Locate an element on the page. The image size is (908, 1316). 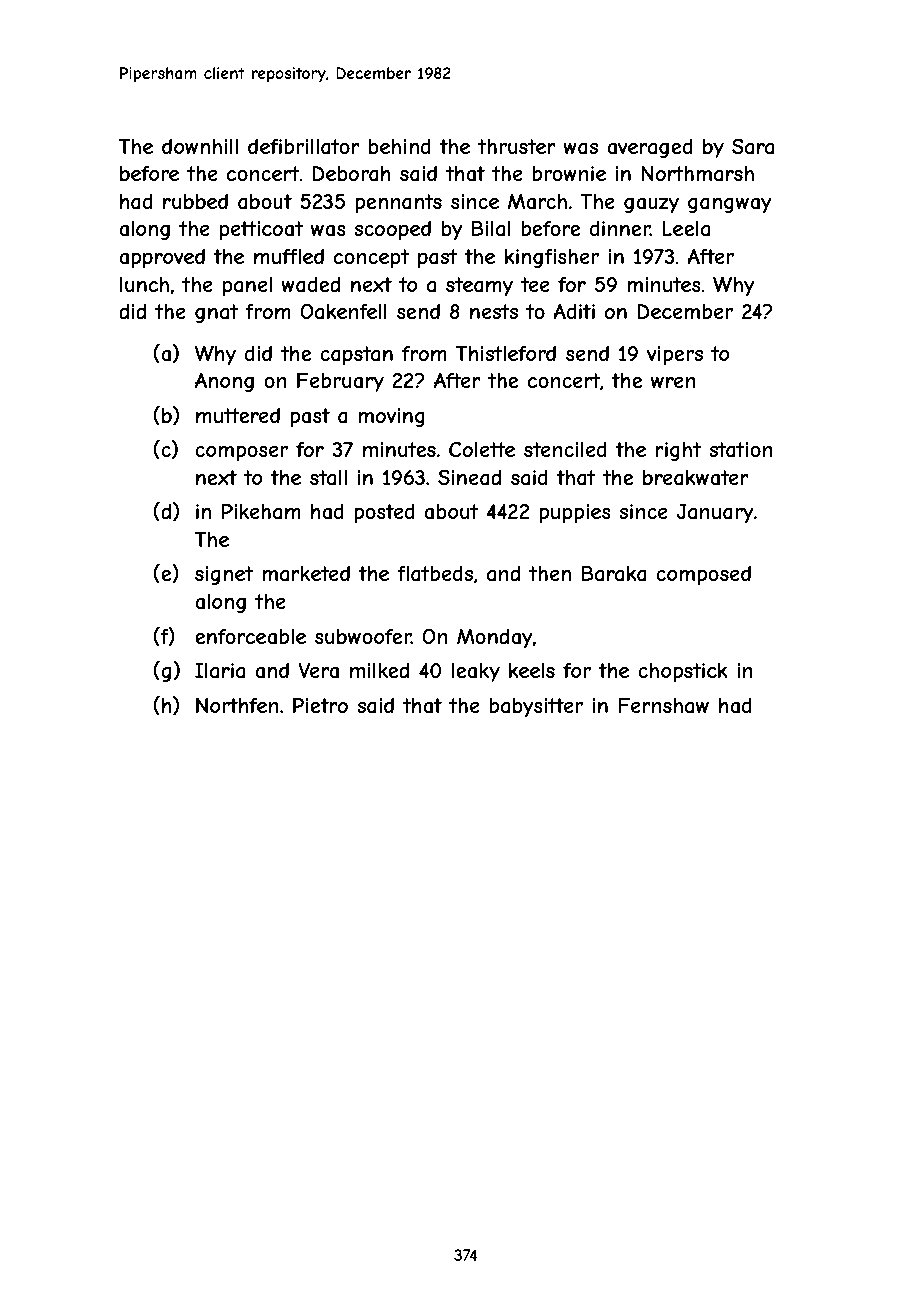
Colette is located at coordinates (482, 449).
